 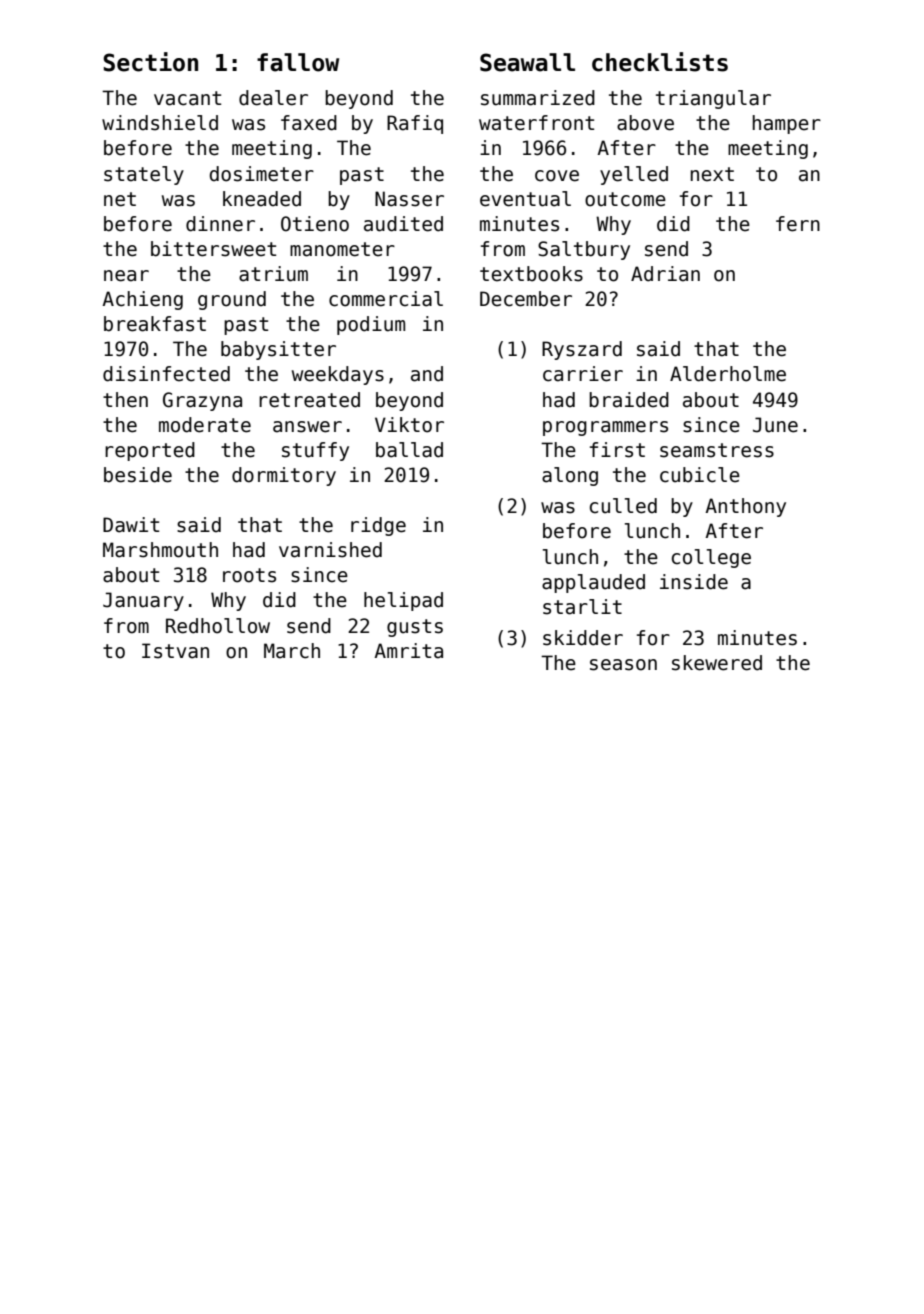 What do you see at coordinates (298, 62) in the screenshot?
I see `fallow` at bounding box center [298, 62].
